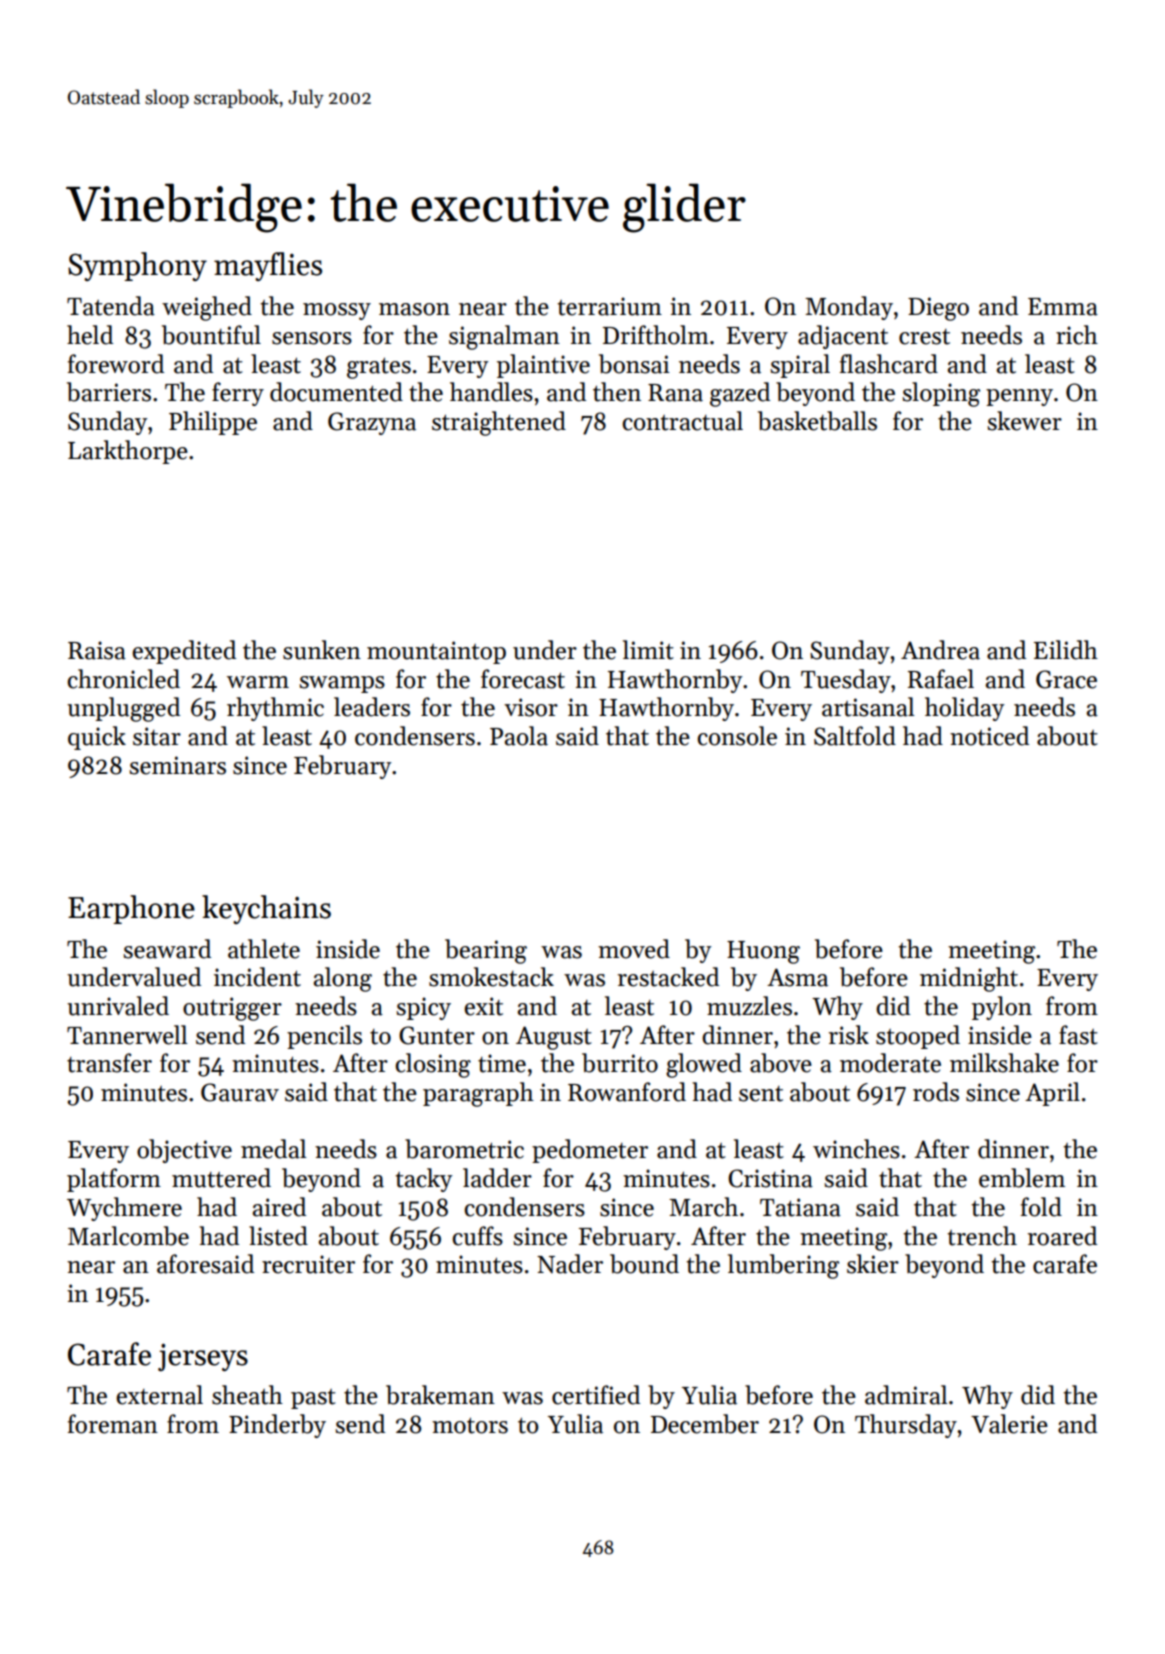  I want to click on motors, so click(470, 1425).
